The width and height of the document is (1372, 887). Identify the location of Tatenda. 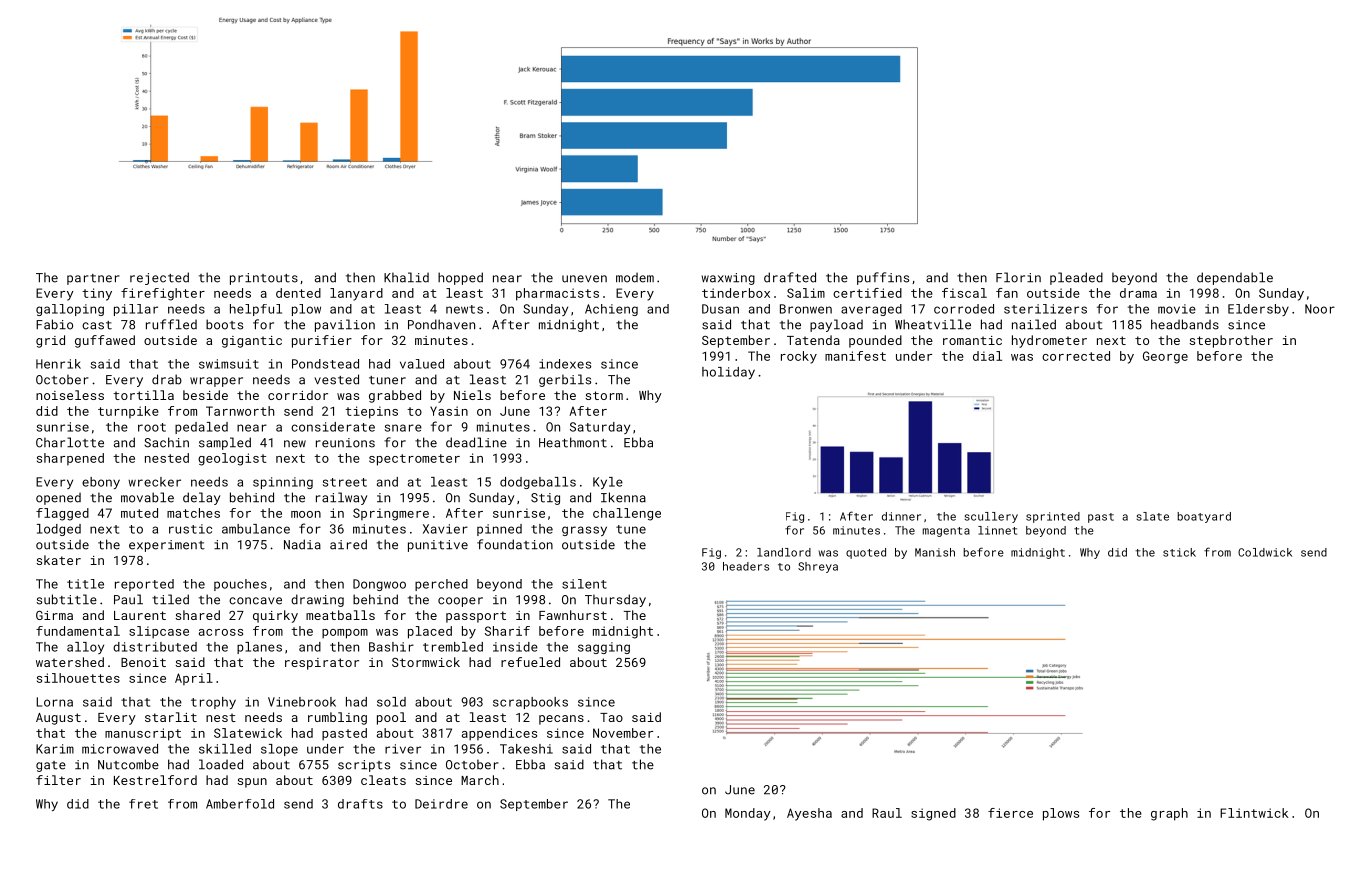
(813, 340).
